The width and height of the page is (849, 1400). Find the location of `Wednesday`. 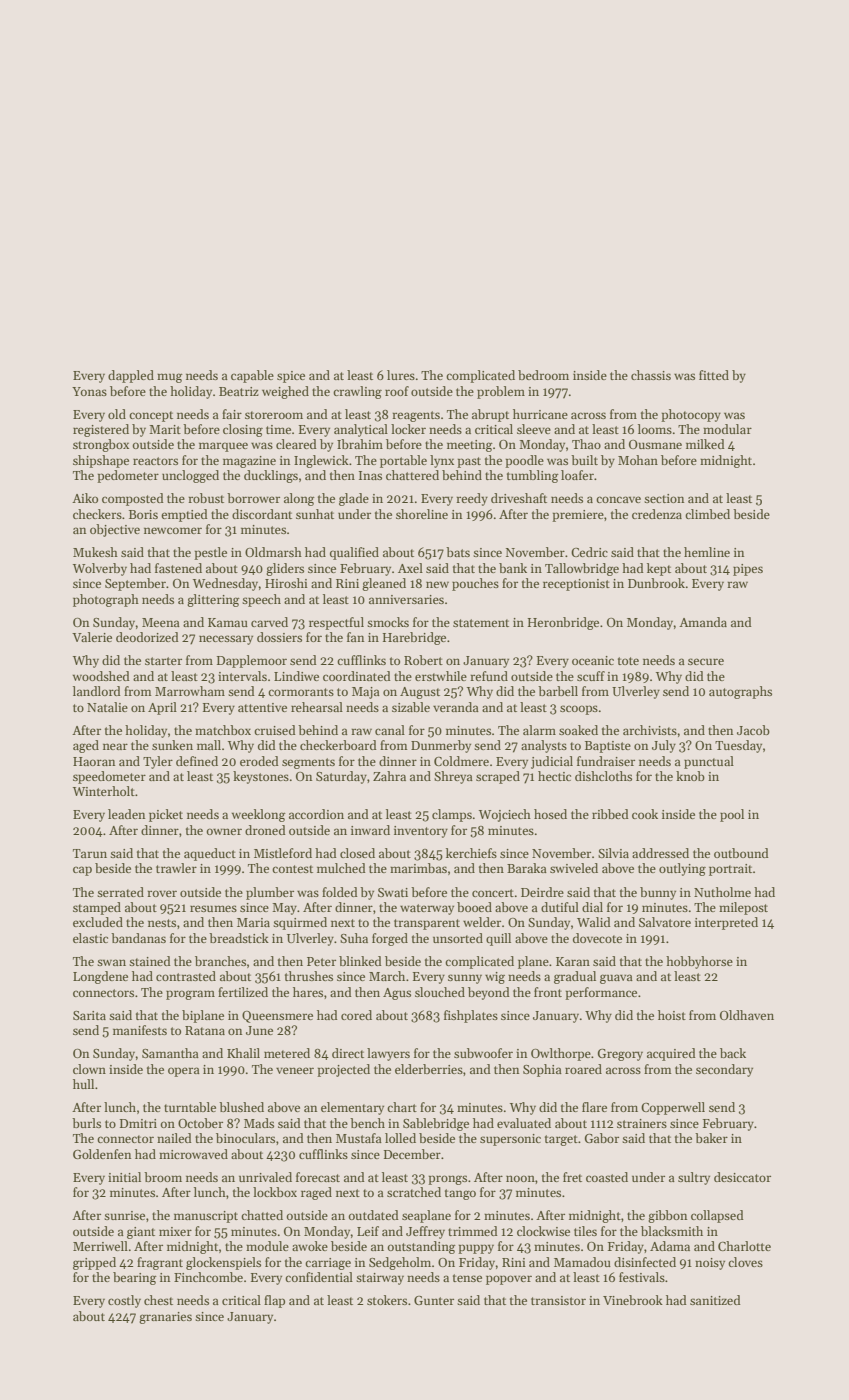

Wednesday is located at coordinates (225, 584).
